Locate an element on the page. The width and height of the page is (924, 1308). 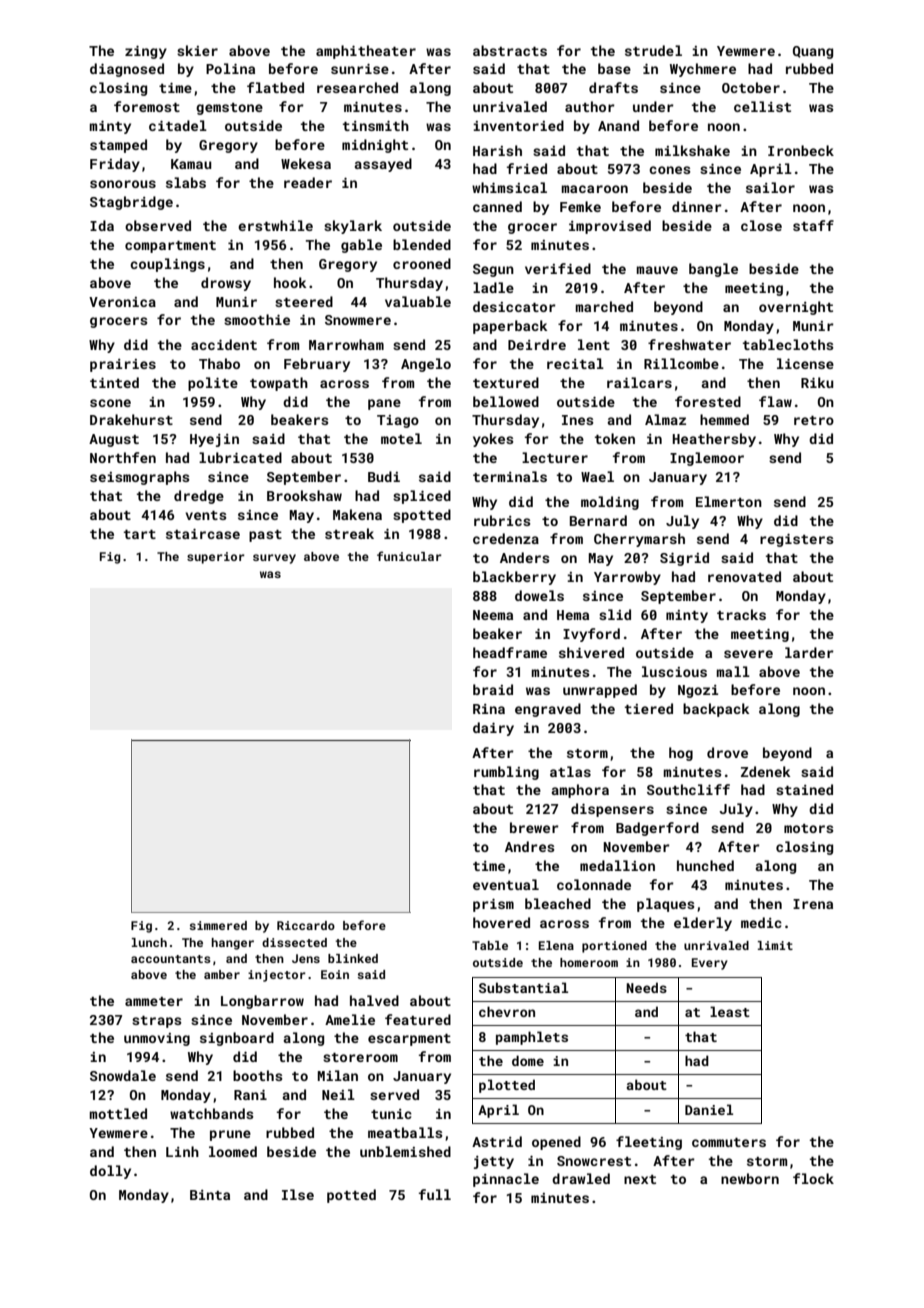
superior is located at coordinates (216, 558).
